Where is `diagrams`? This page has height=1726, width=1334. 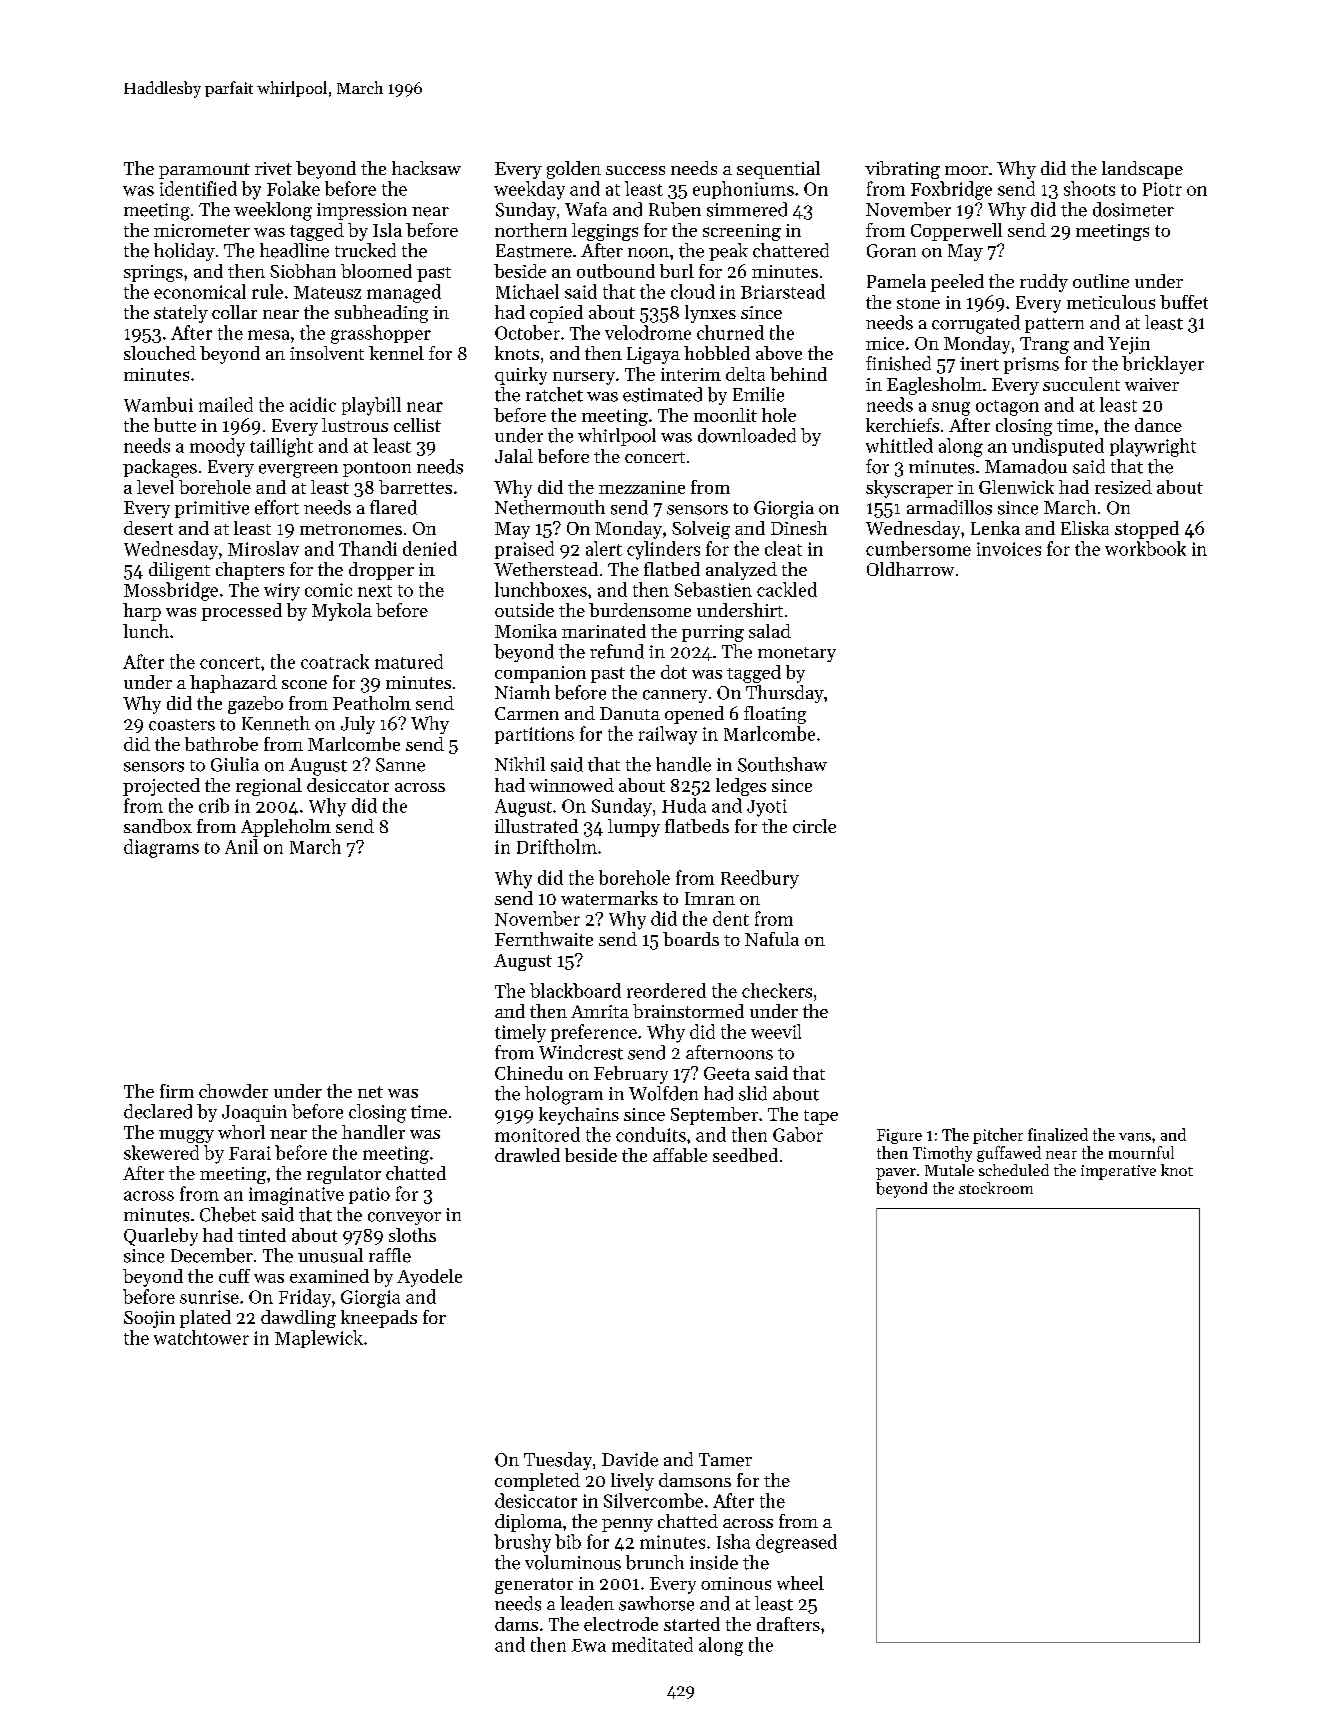
diagrams is located at coordinates (161, 848).
